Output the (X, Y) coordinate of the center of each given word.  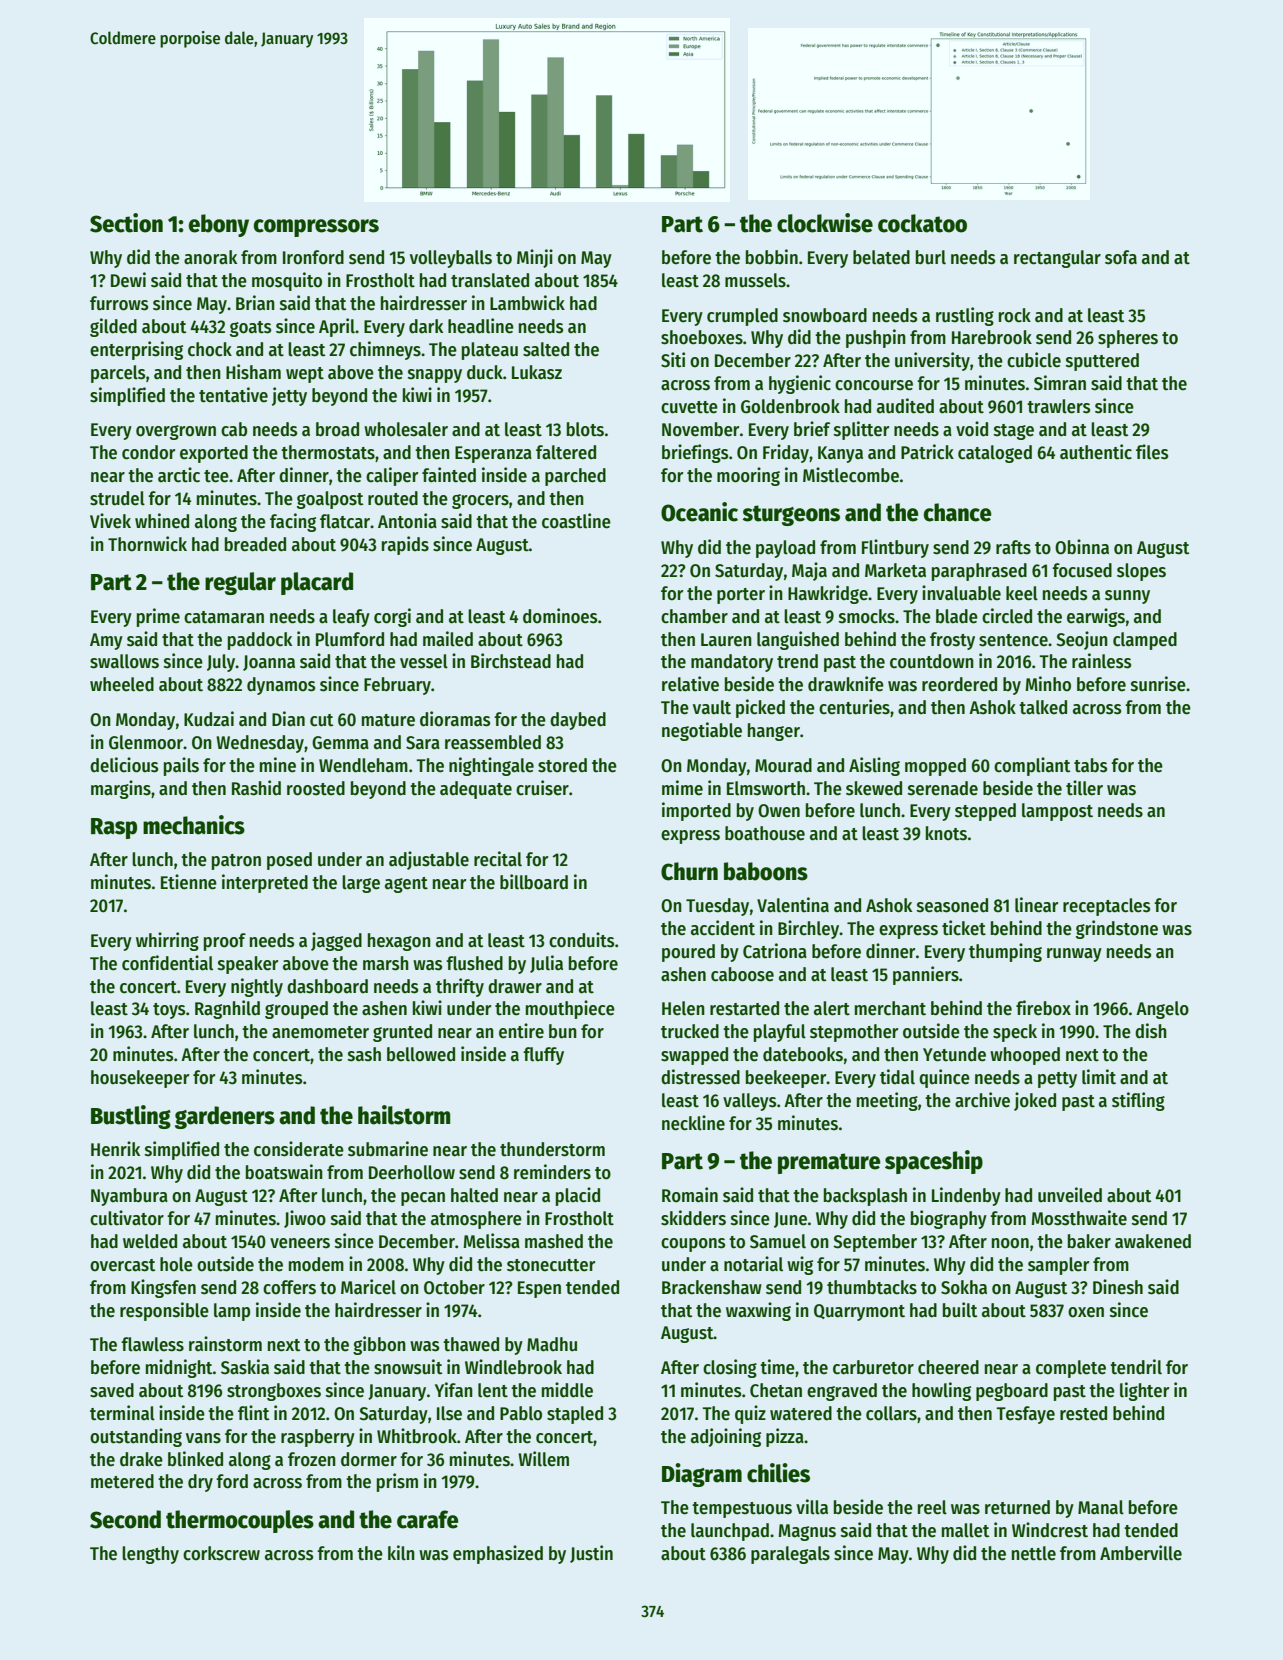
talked (1043, 707)
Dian (288, 719)
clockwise (825, 223)
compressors (316, 228)
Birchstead (511, 661)
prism (397, 1482)
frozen (312, 1459)
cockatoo (922, 223)
